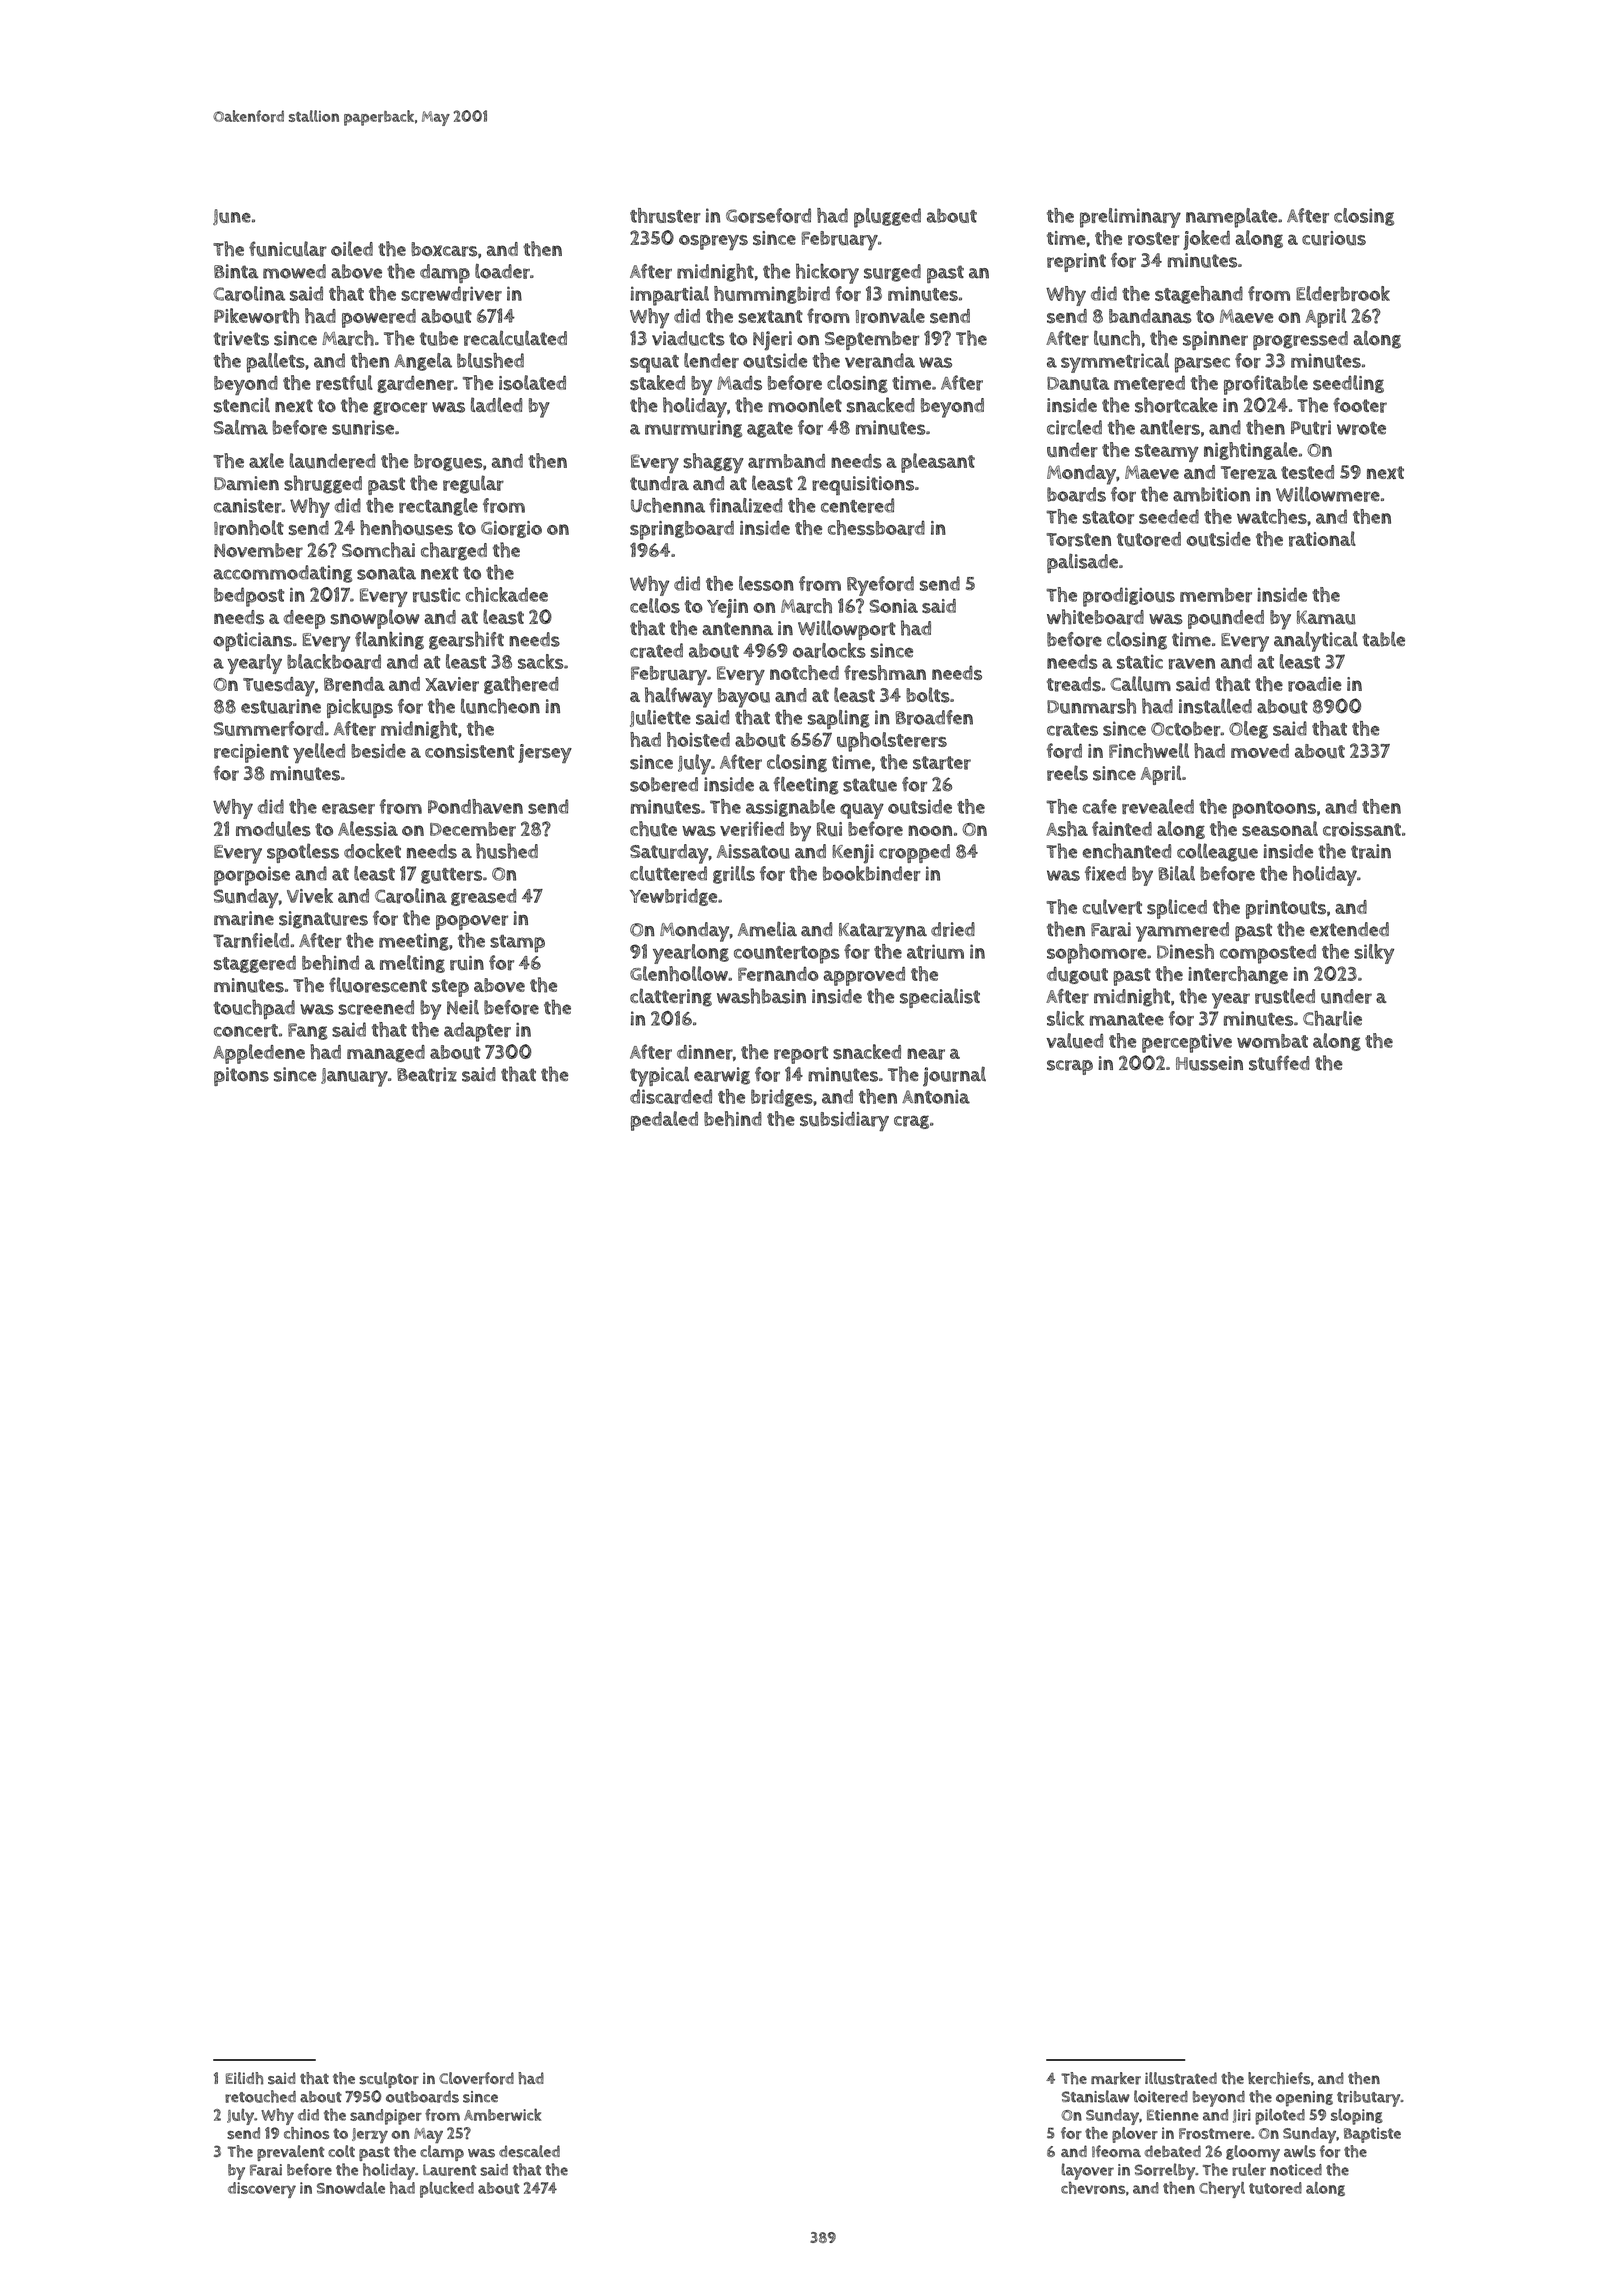  I want to click on pedaled, so click(664, 1121).
